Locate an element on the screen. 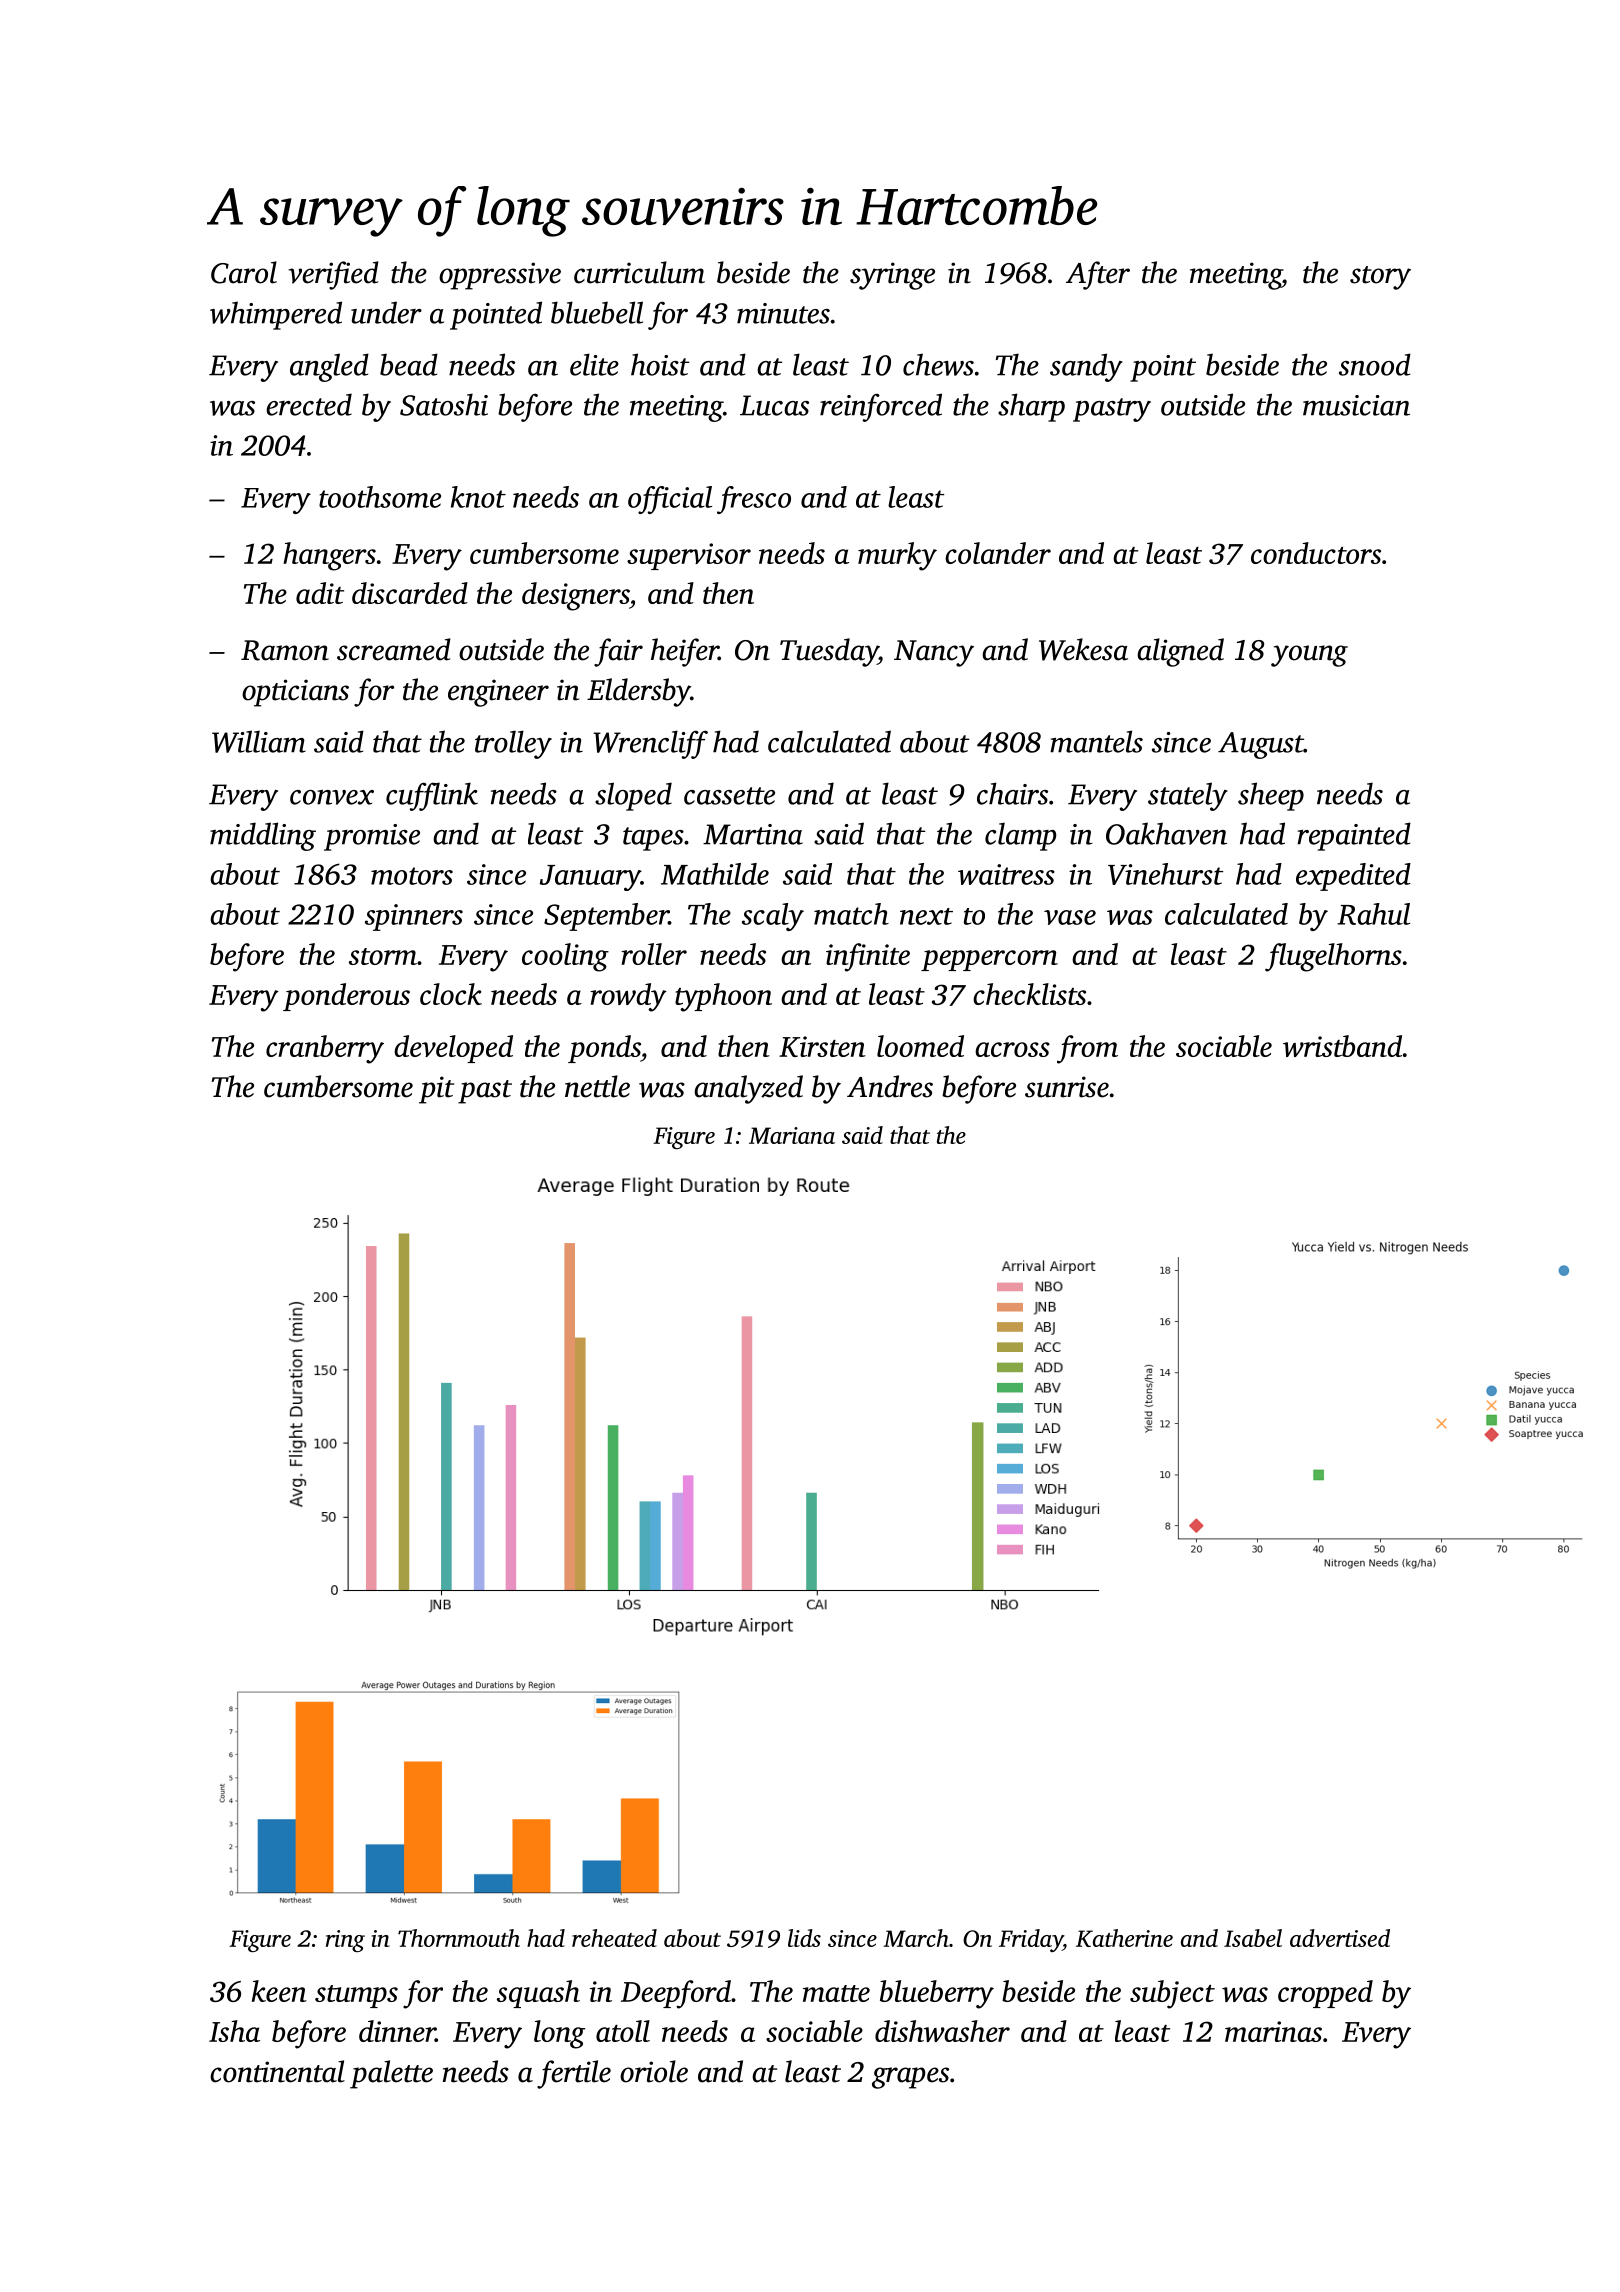 Image resolution: width=1620 pixels, height=2292 pixels. roller is located at coordinates (654, 954).
